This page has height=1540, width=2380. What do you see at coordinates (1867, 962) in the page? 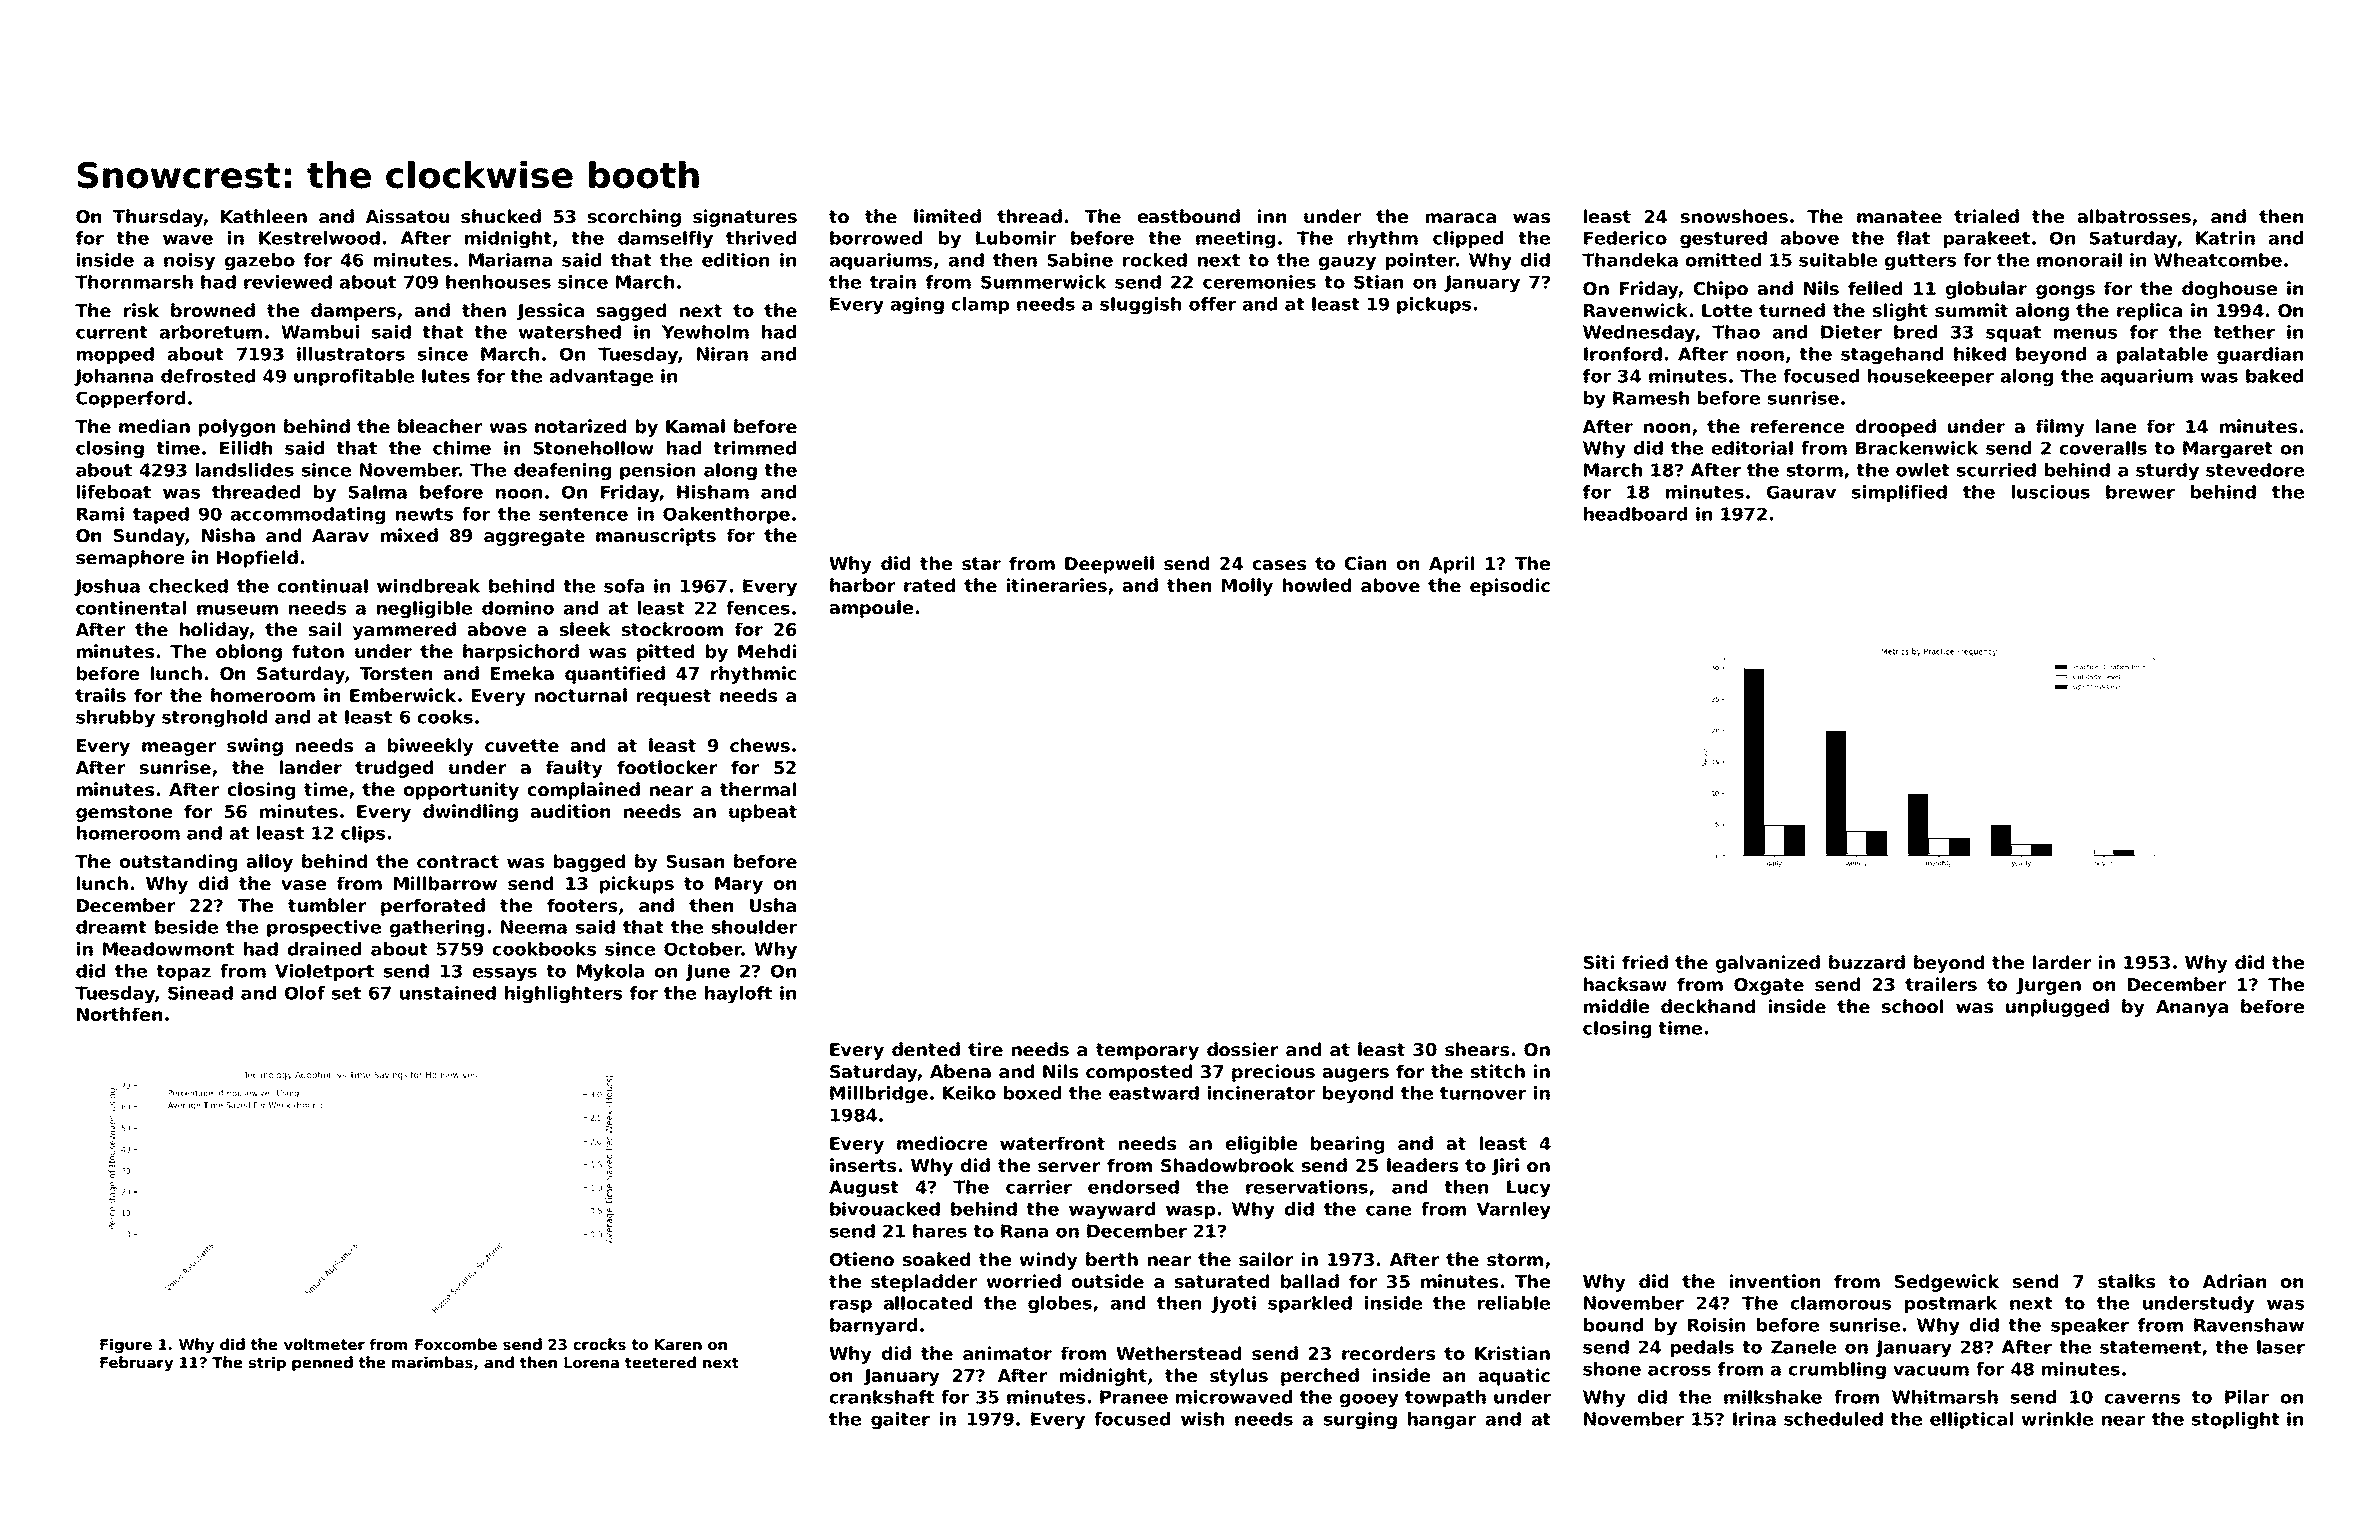
I see `buzzard` at bounding box center [1867, 962].
